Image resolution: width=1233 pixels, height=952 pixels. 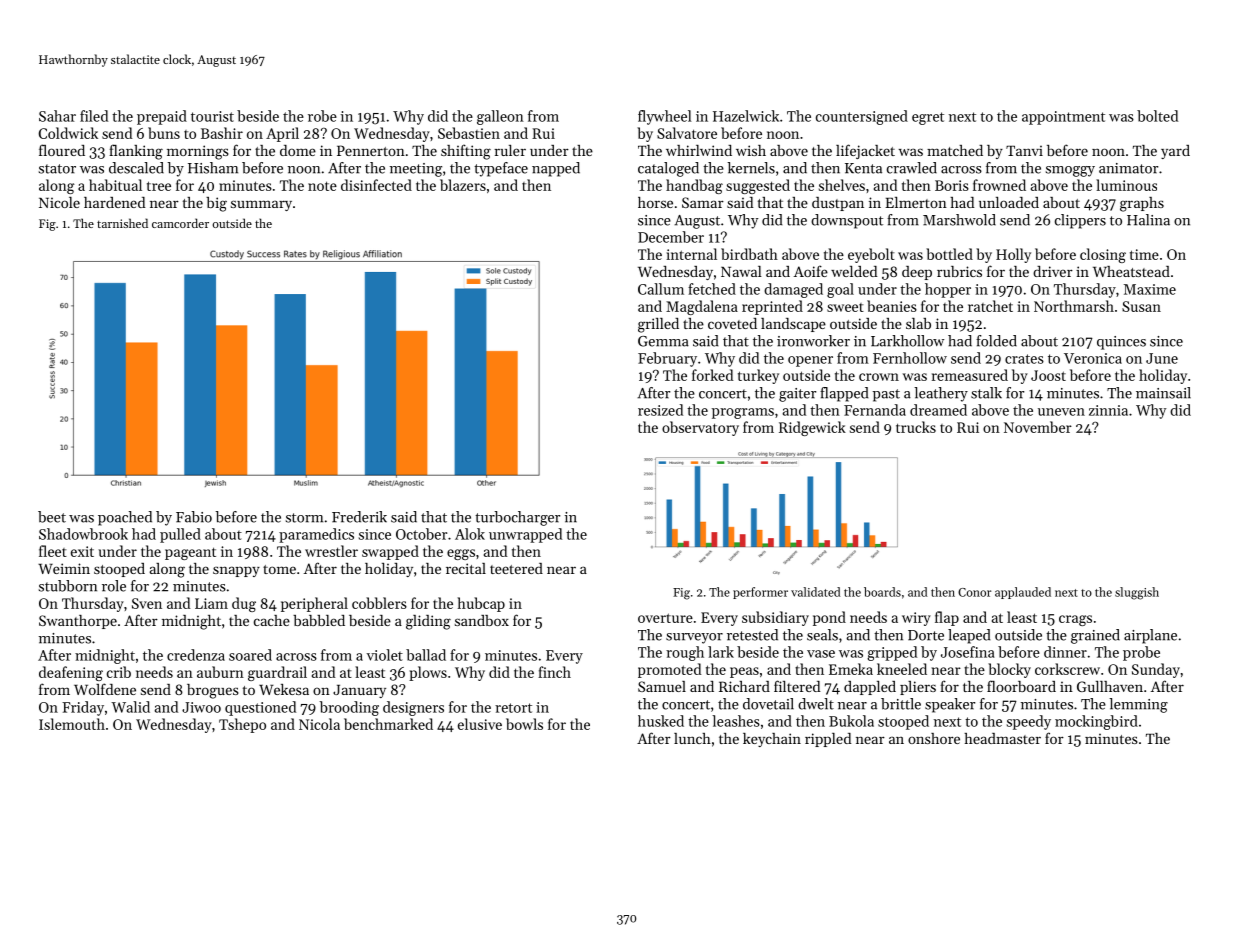 I want to click on ruler, so click(x=510, y=150).
